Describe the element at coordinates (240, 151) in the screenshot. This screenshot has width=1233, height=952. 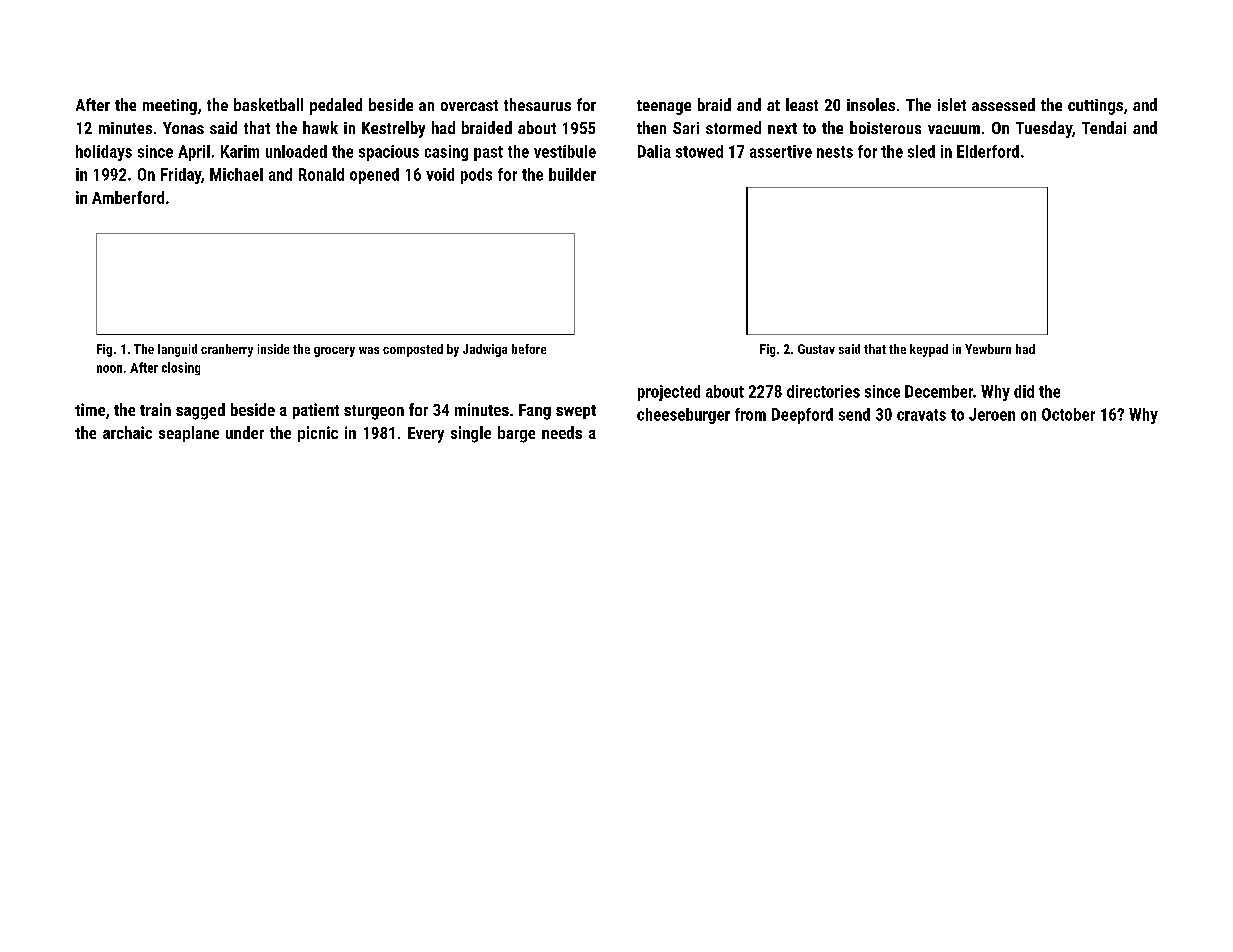
I see `Karim` at that location.
